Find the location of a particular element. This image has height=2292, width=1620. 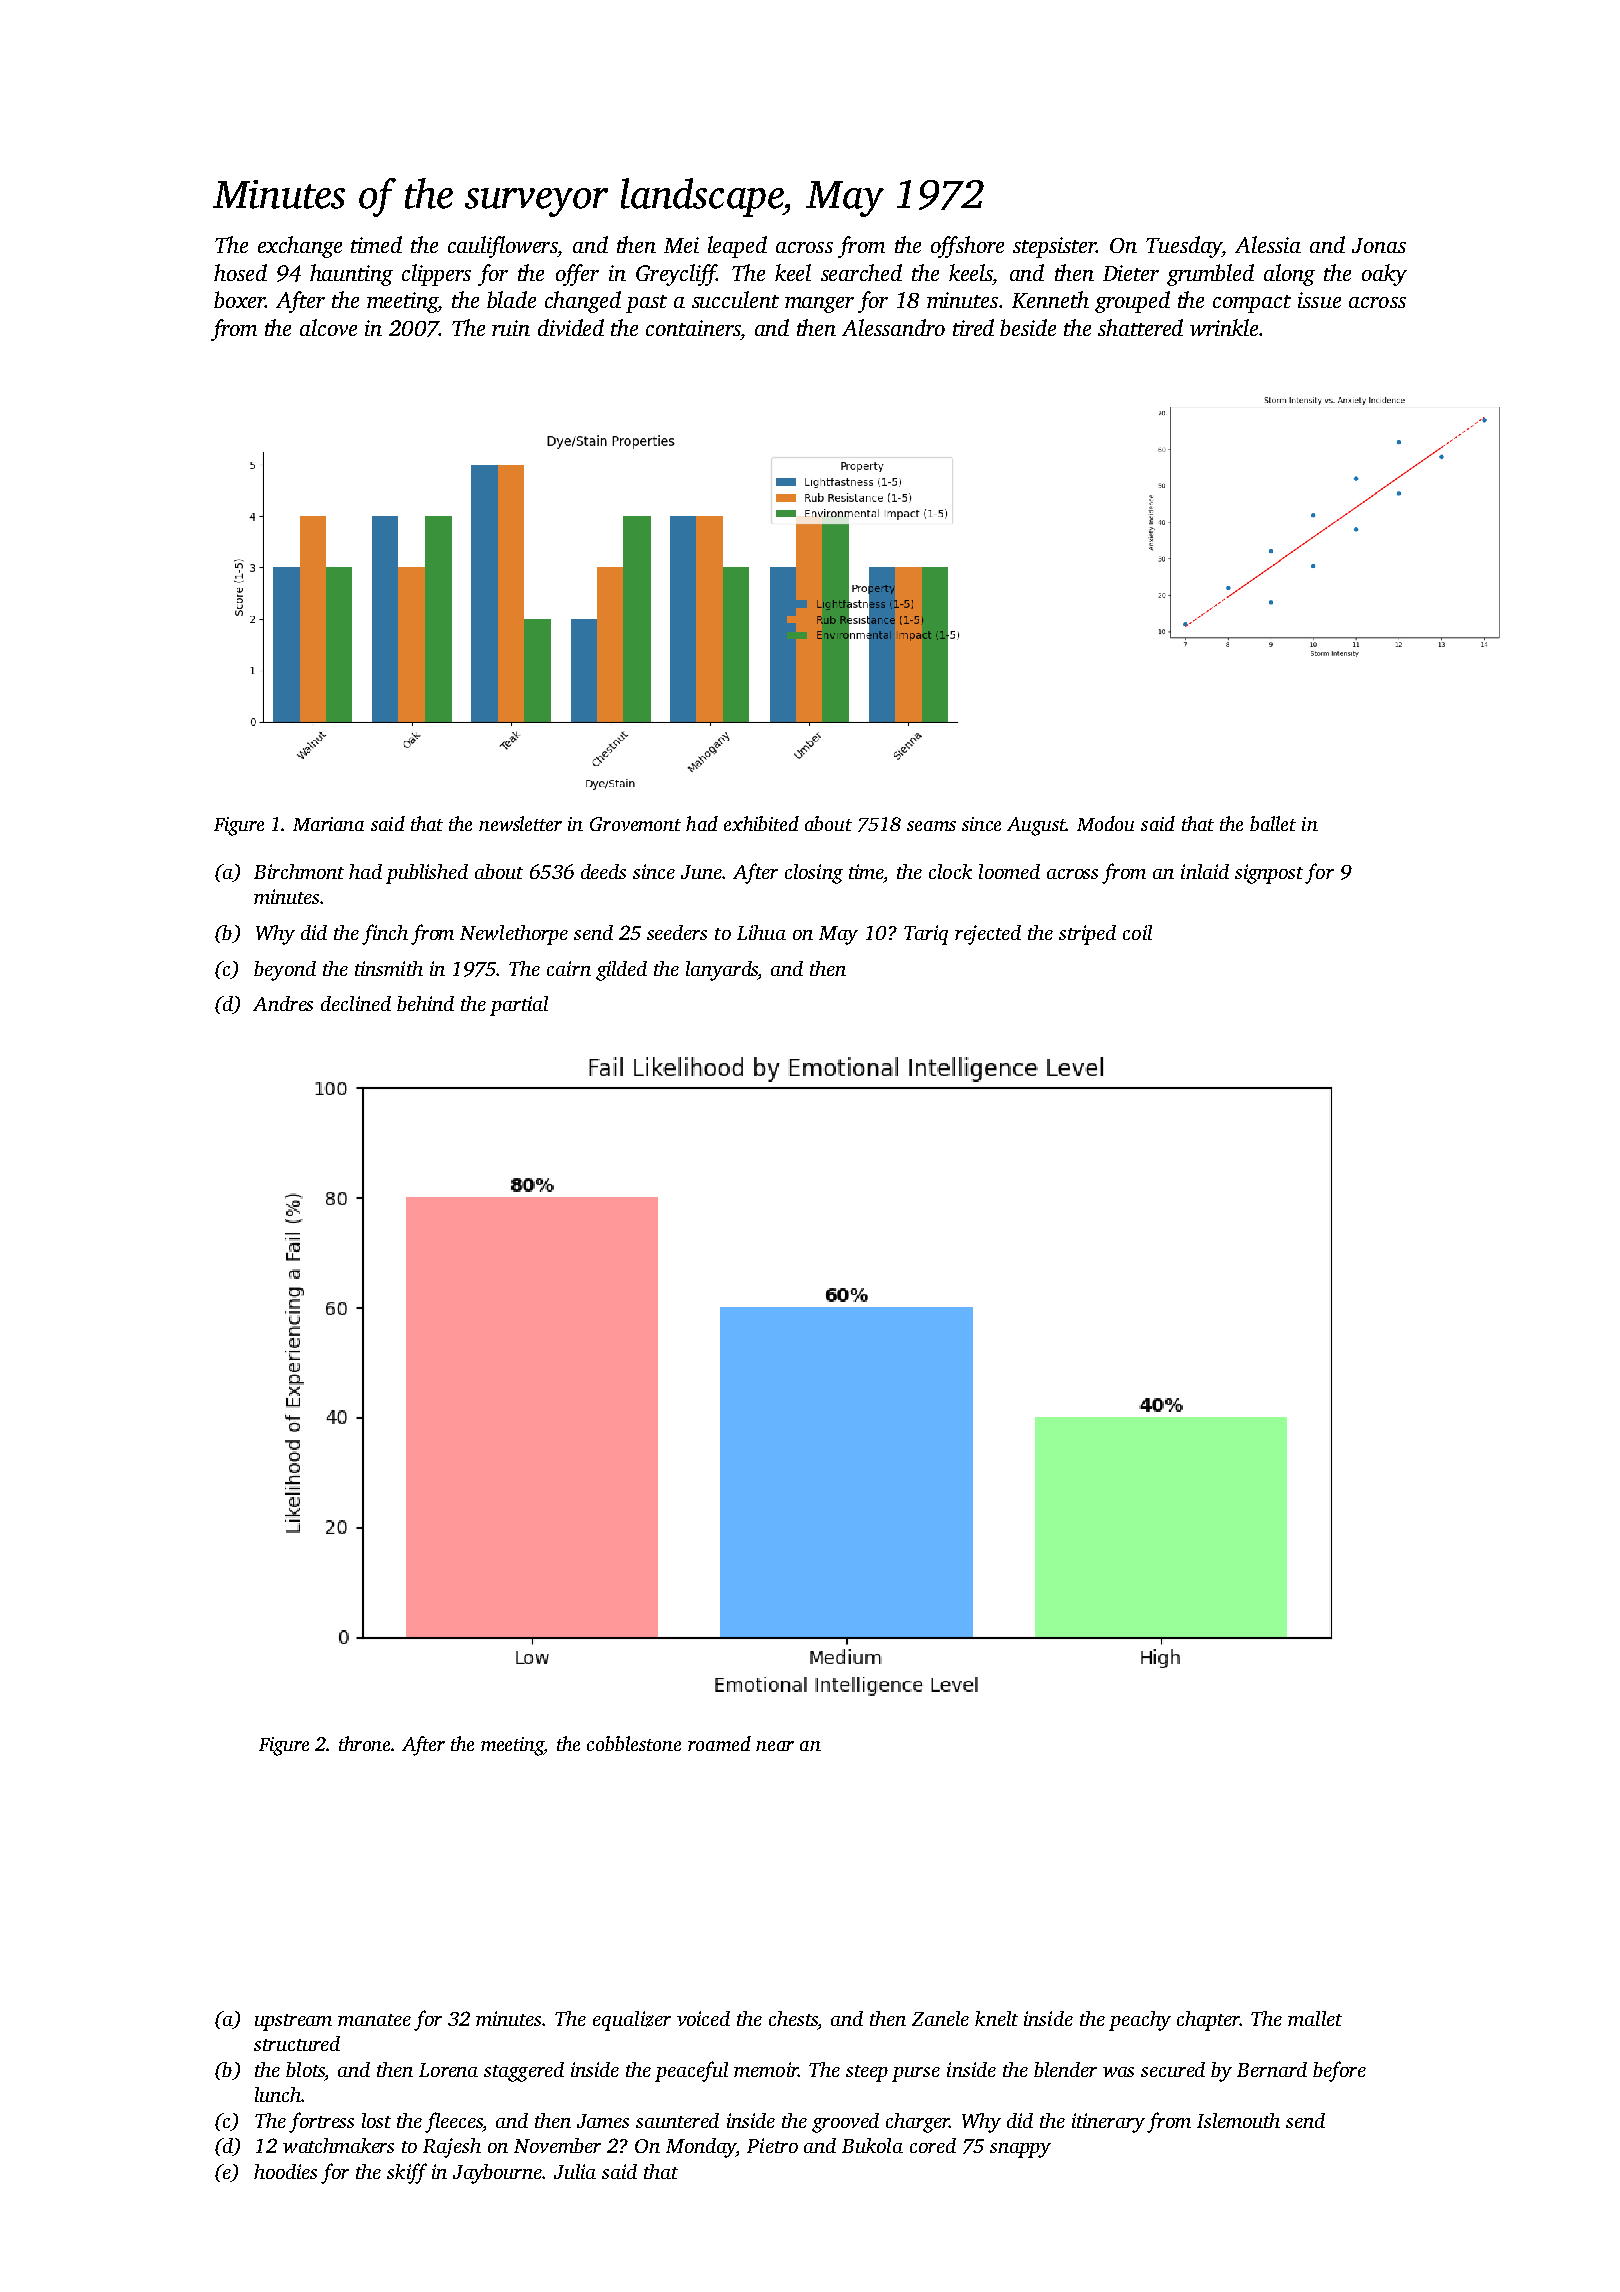

mallet is located at coordinates (1315, 2018).
